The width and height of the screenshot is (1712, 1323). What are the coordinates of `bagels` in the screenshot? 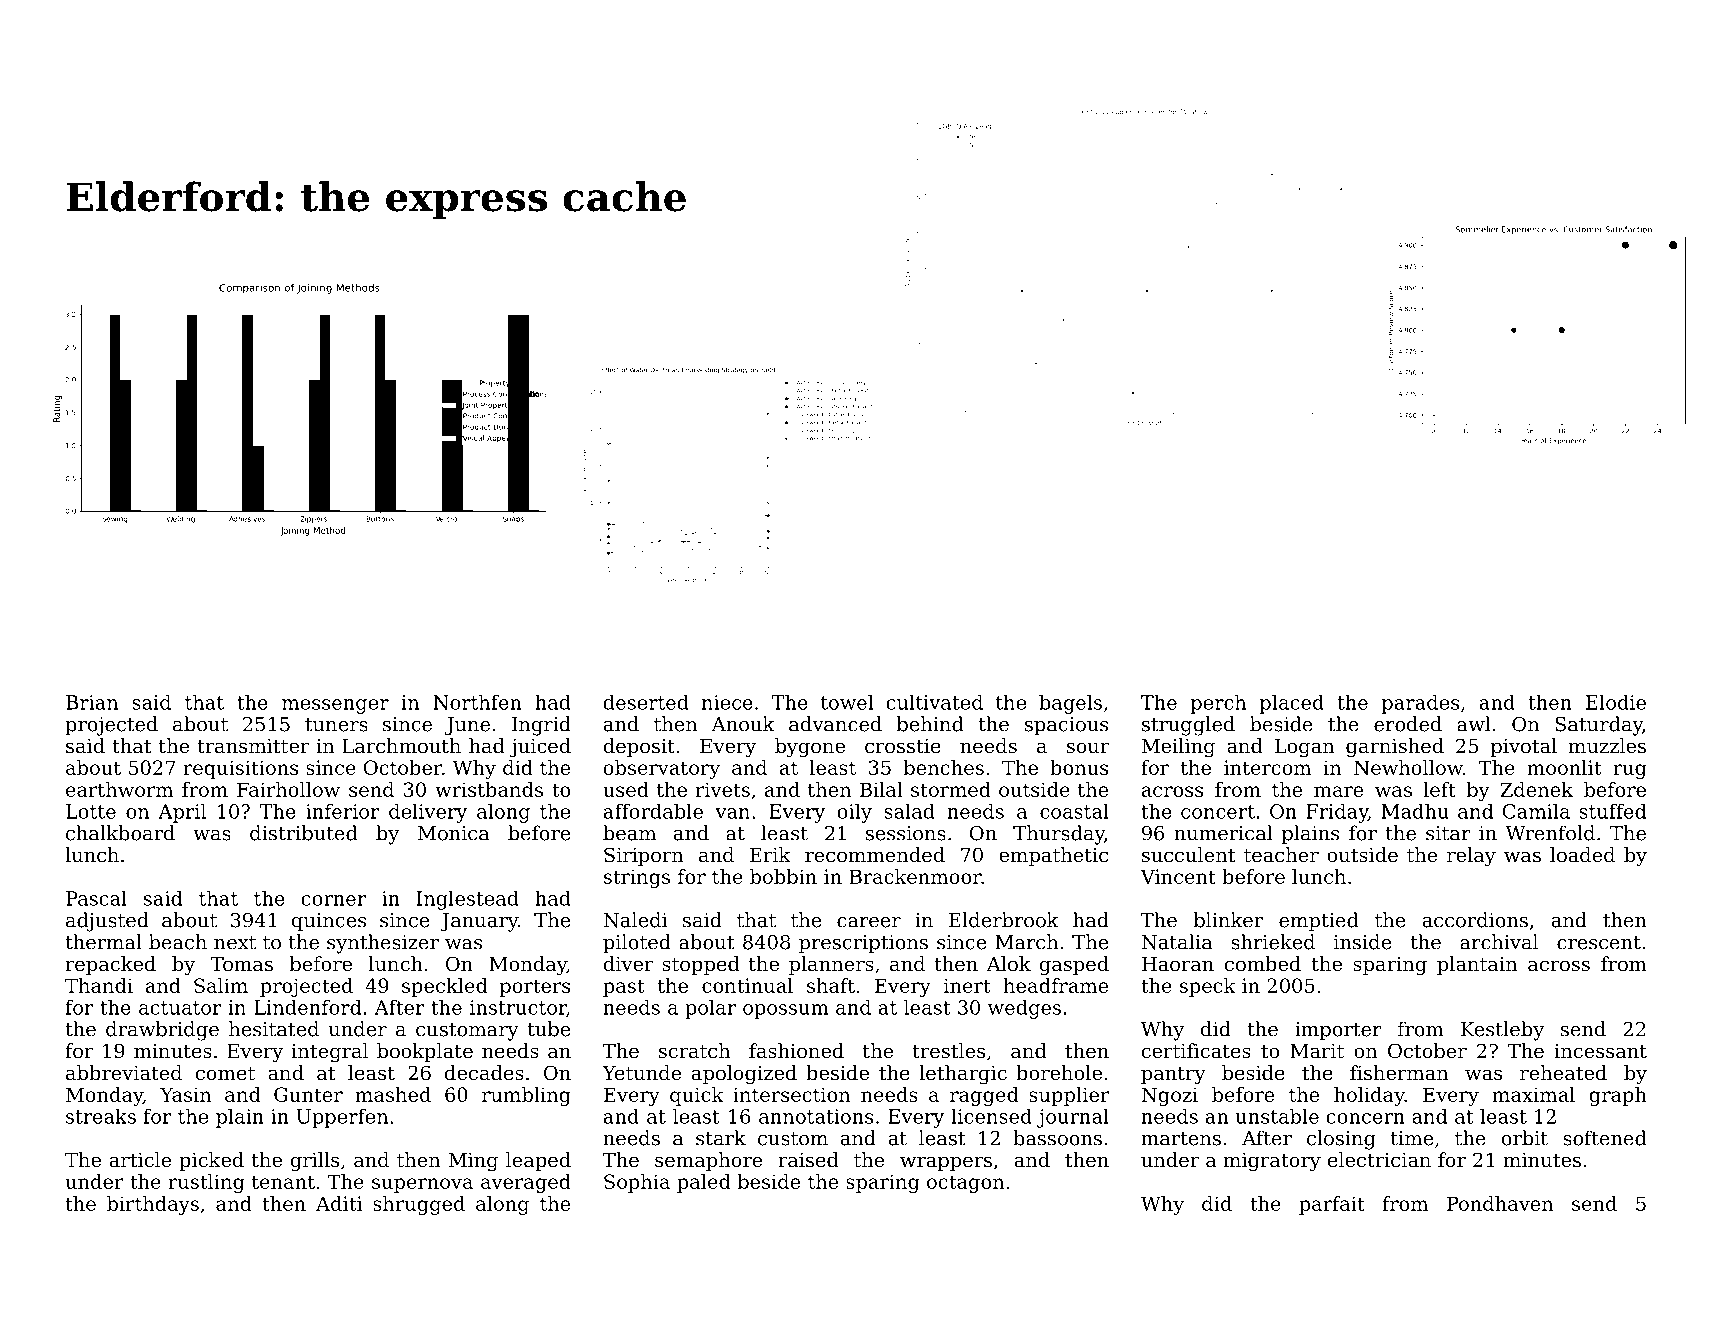 It's located at (1070, 704).
